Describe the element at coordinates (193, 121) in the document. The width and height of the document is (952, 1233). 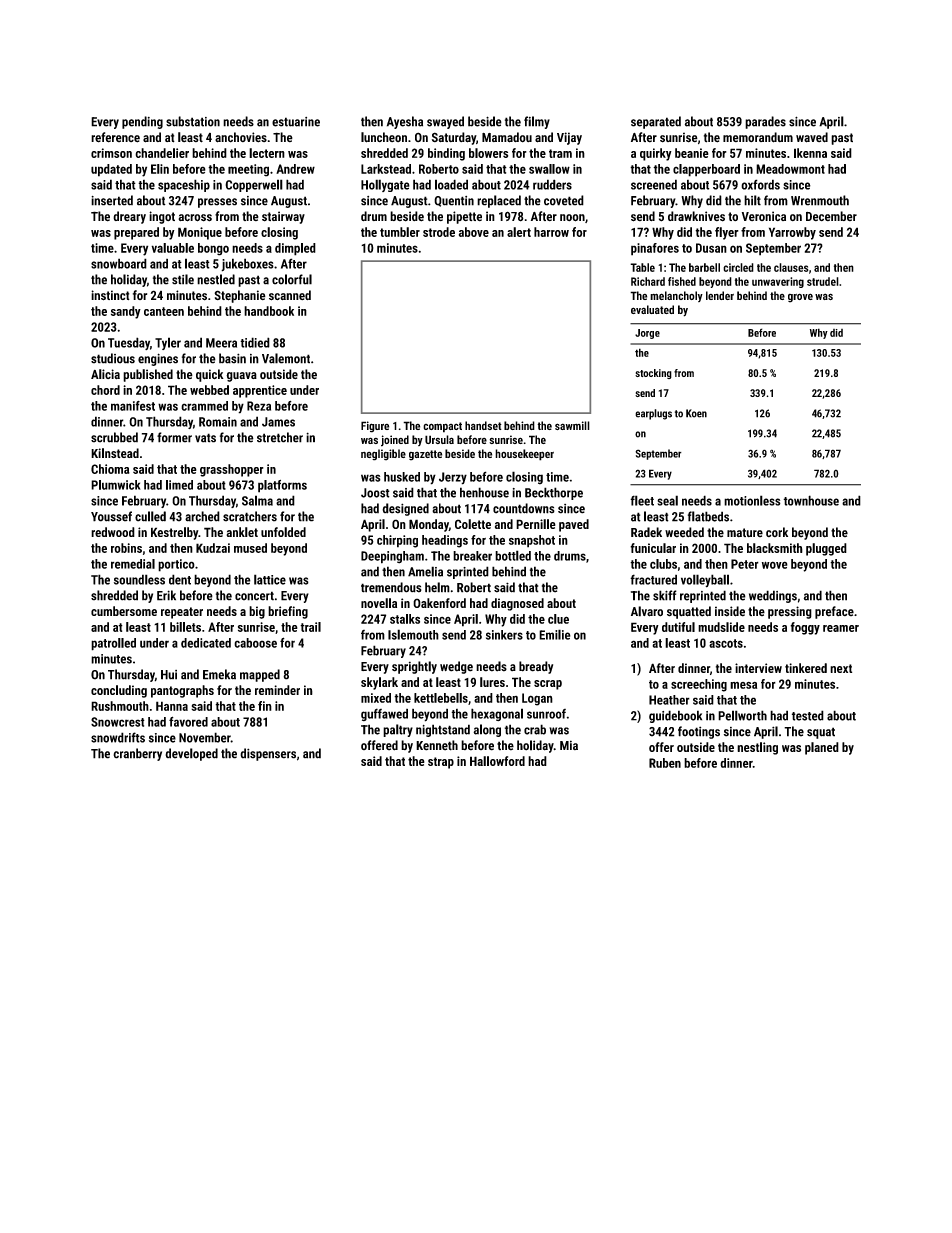
I see `substation` at that location.
